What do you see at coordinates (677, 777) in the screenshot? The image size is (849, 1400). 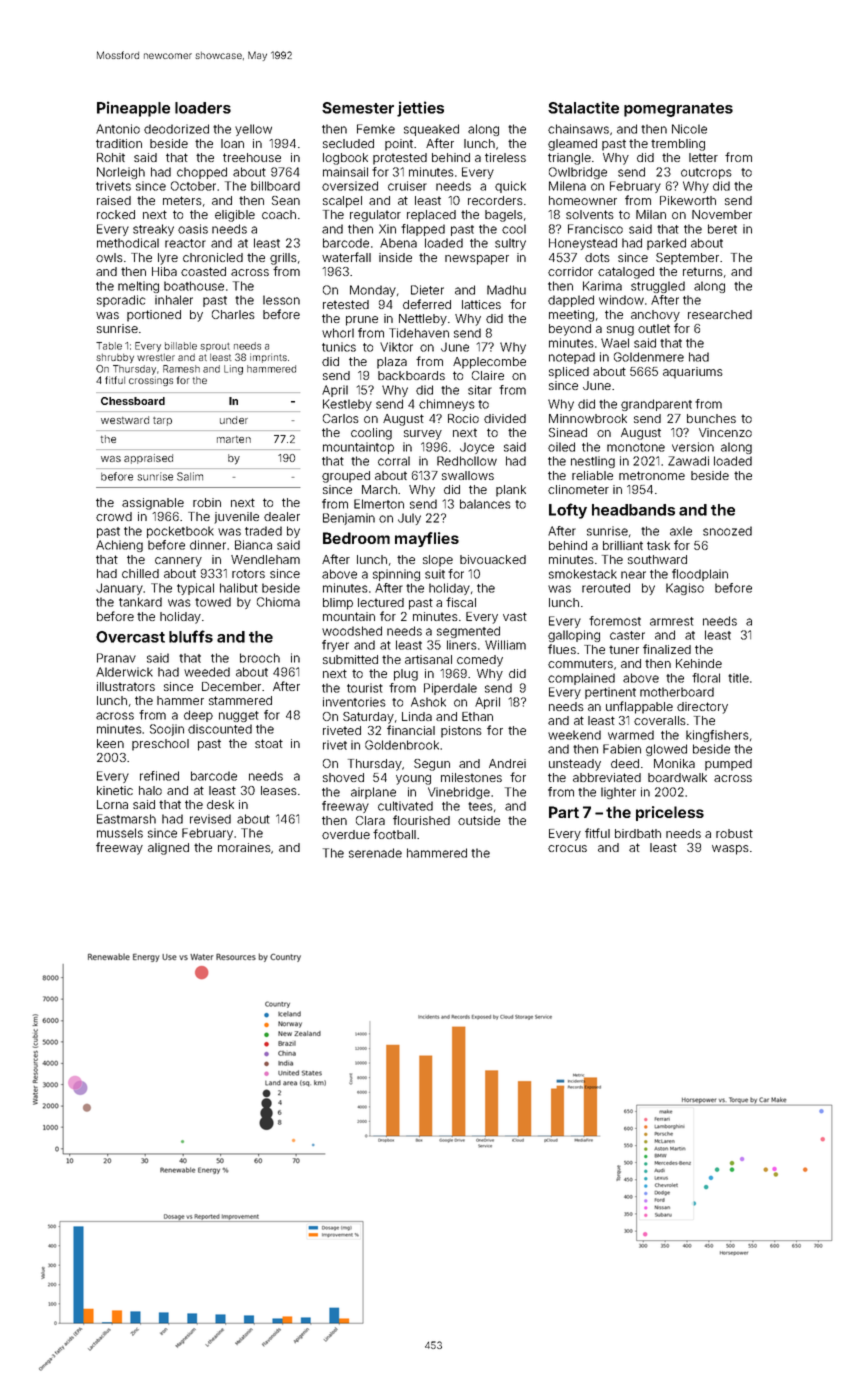 I see `boardwalk` at bounding box center [677, 777].
